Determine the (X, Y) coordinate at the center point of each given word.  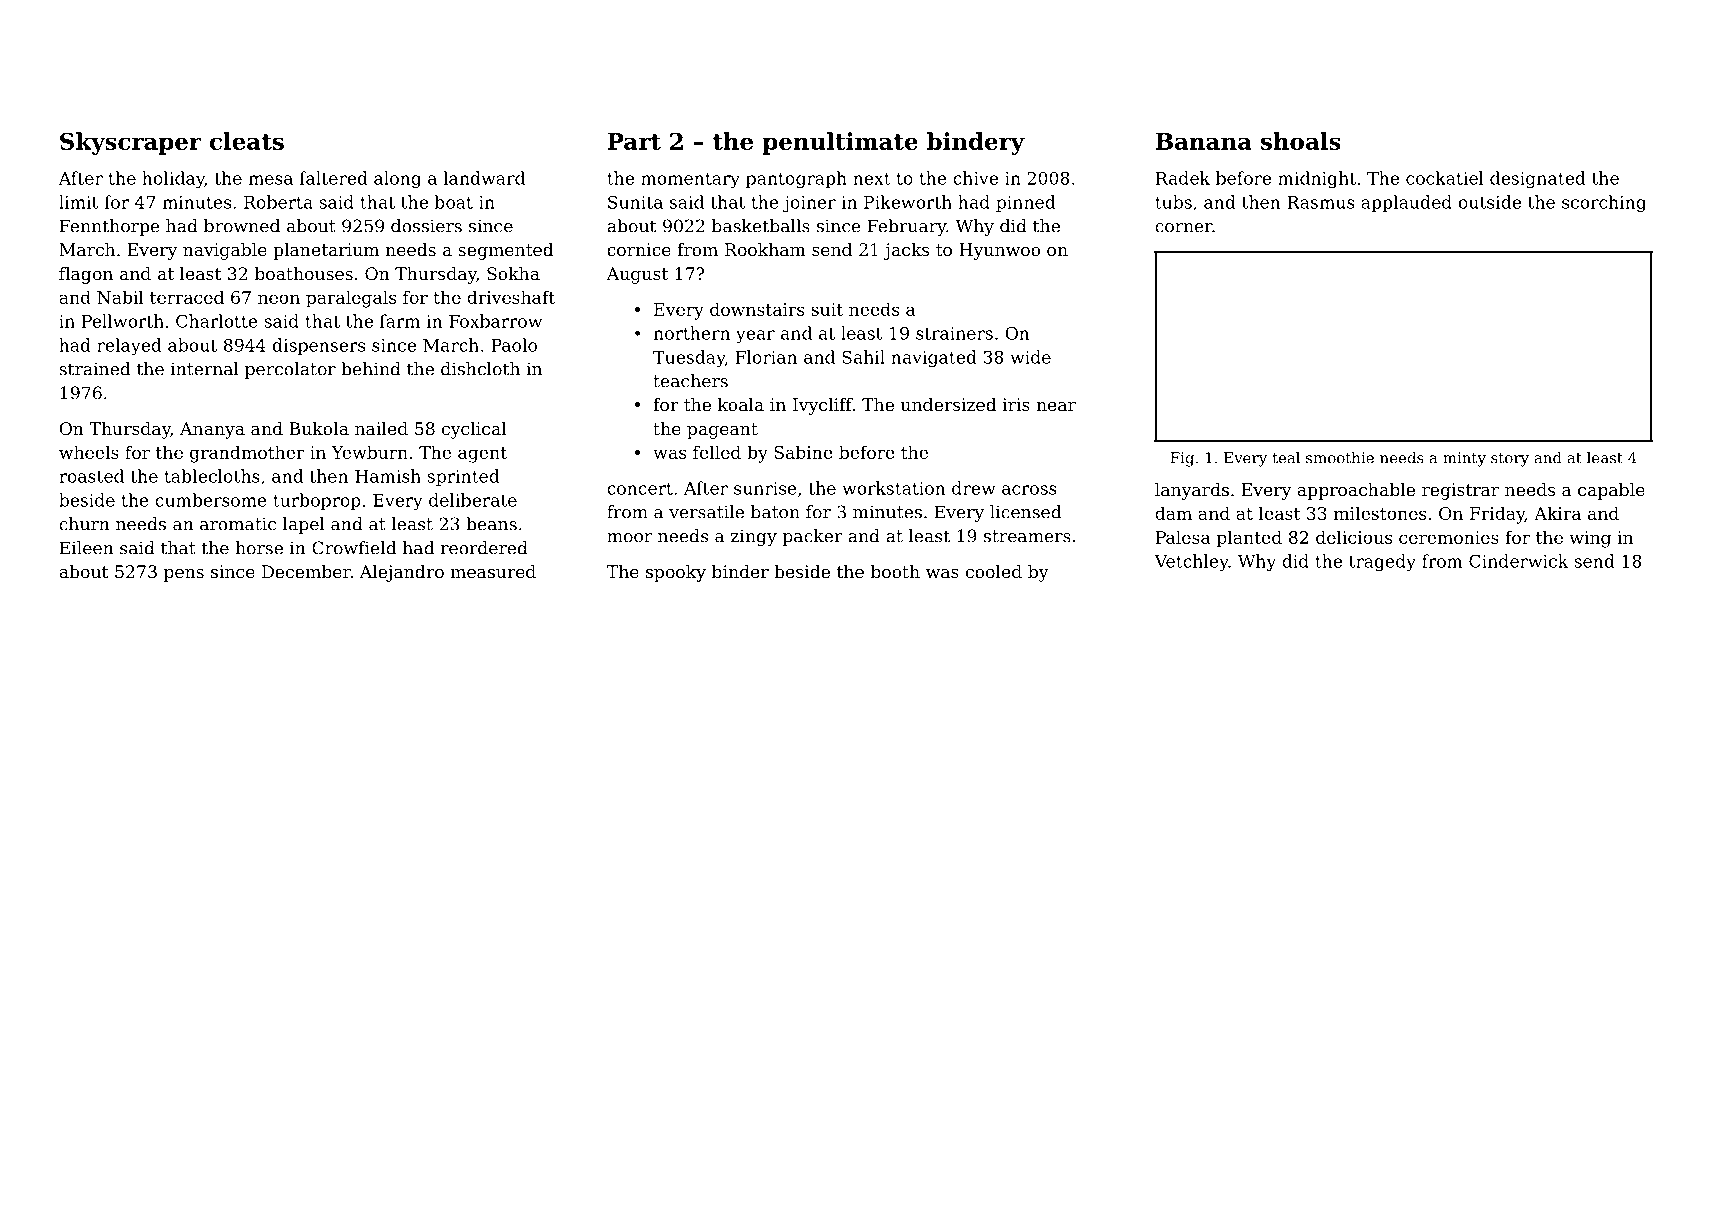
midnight (1317, 180)
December (306, 571)
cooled (994, 571)
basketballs (761, 226)
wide (1030, 357)
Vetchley (1191, 563)
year (755, 337)
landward (484, 178)
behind (371, 369)
